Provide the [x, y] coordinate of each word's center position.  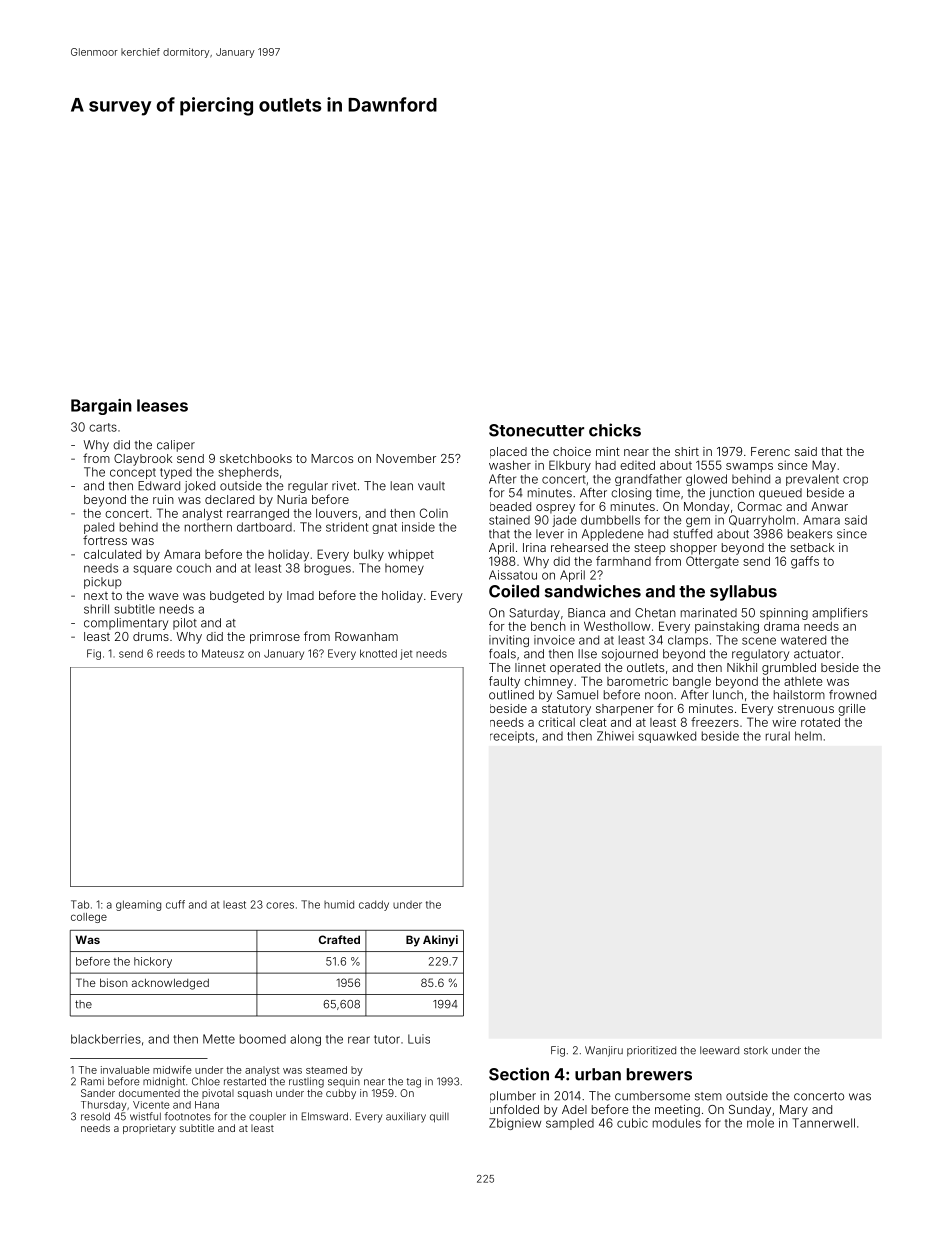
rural [778, 736]
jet [406, 654]
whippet [411, 555]
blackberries [106, 1039]
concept [133, 473]
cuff [175, 904]
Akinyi [440, 941]
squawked [667, 737]
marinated [709, 613]
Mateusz [223, 653]
